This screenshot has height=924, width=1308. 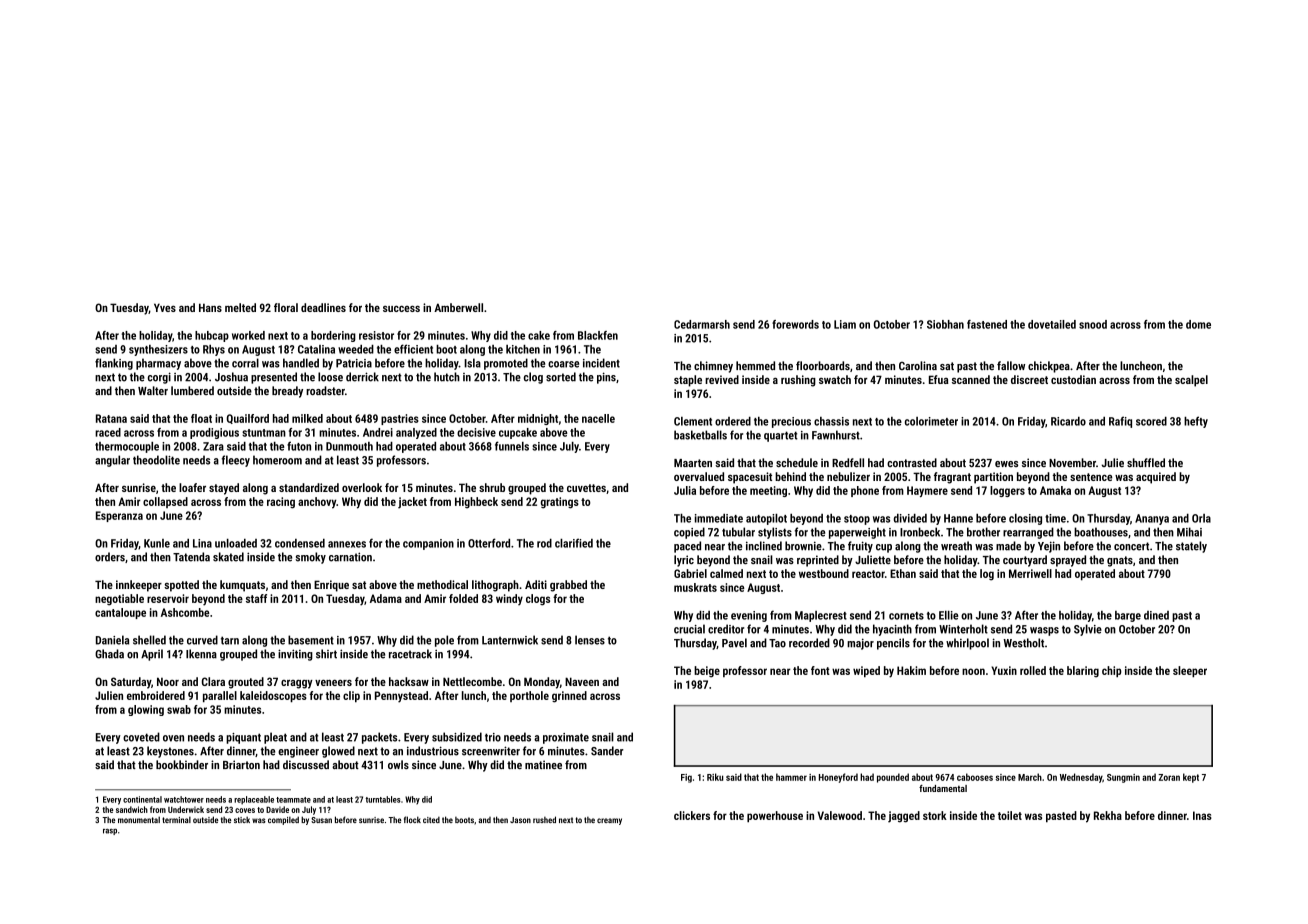 I want to click on Siobhan, so click(x=945, y=324).
